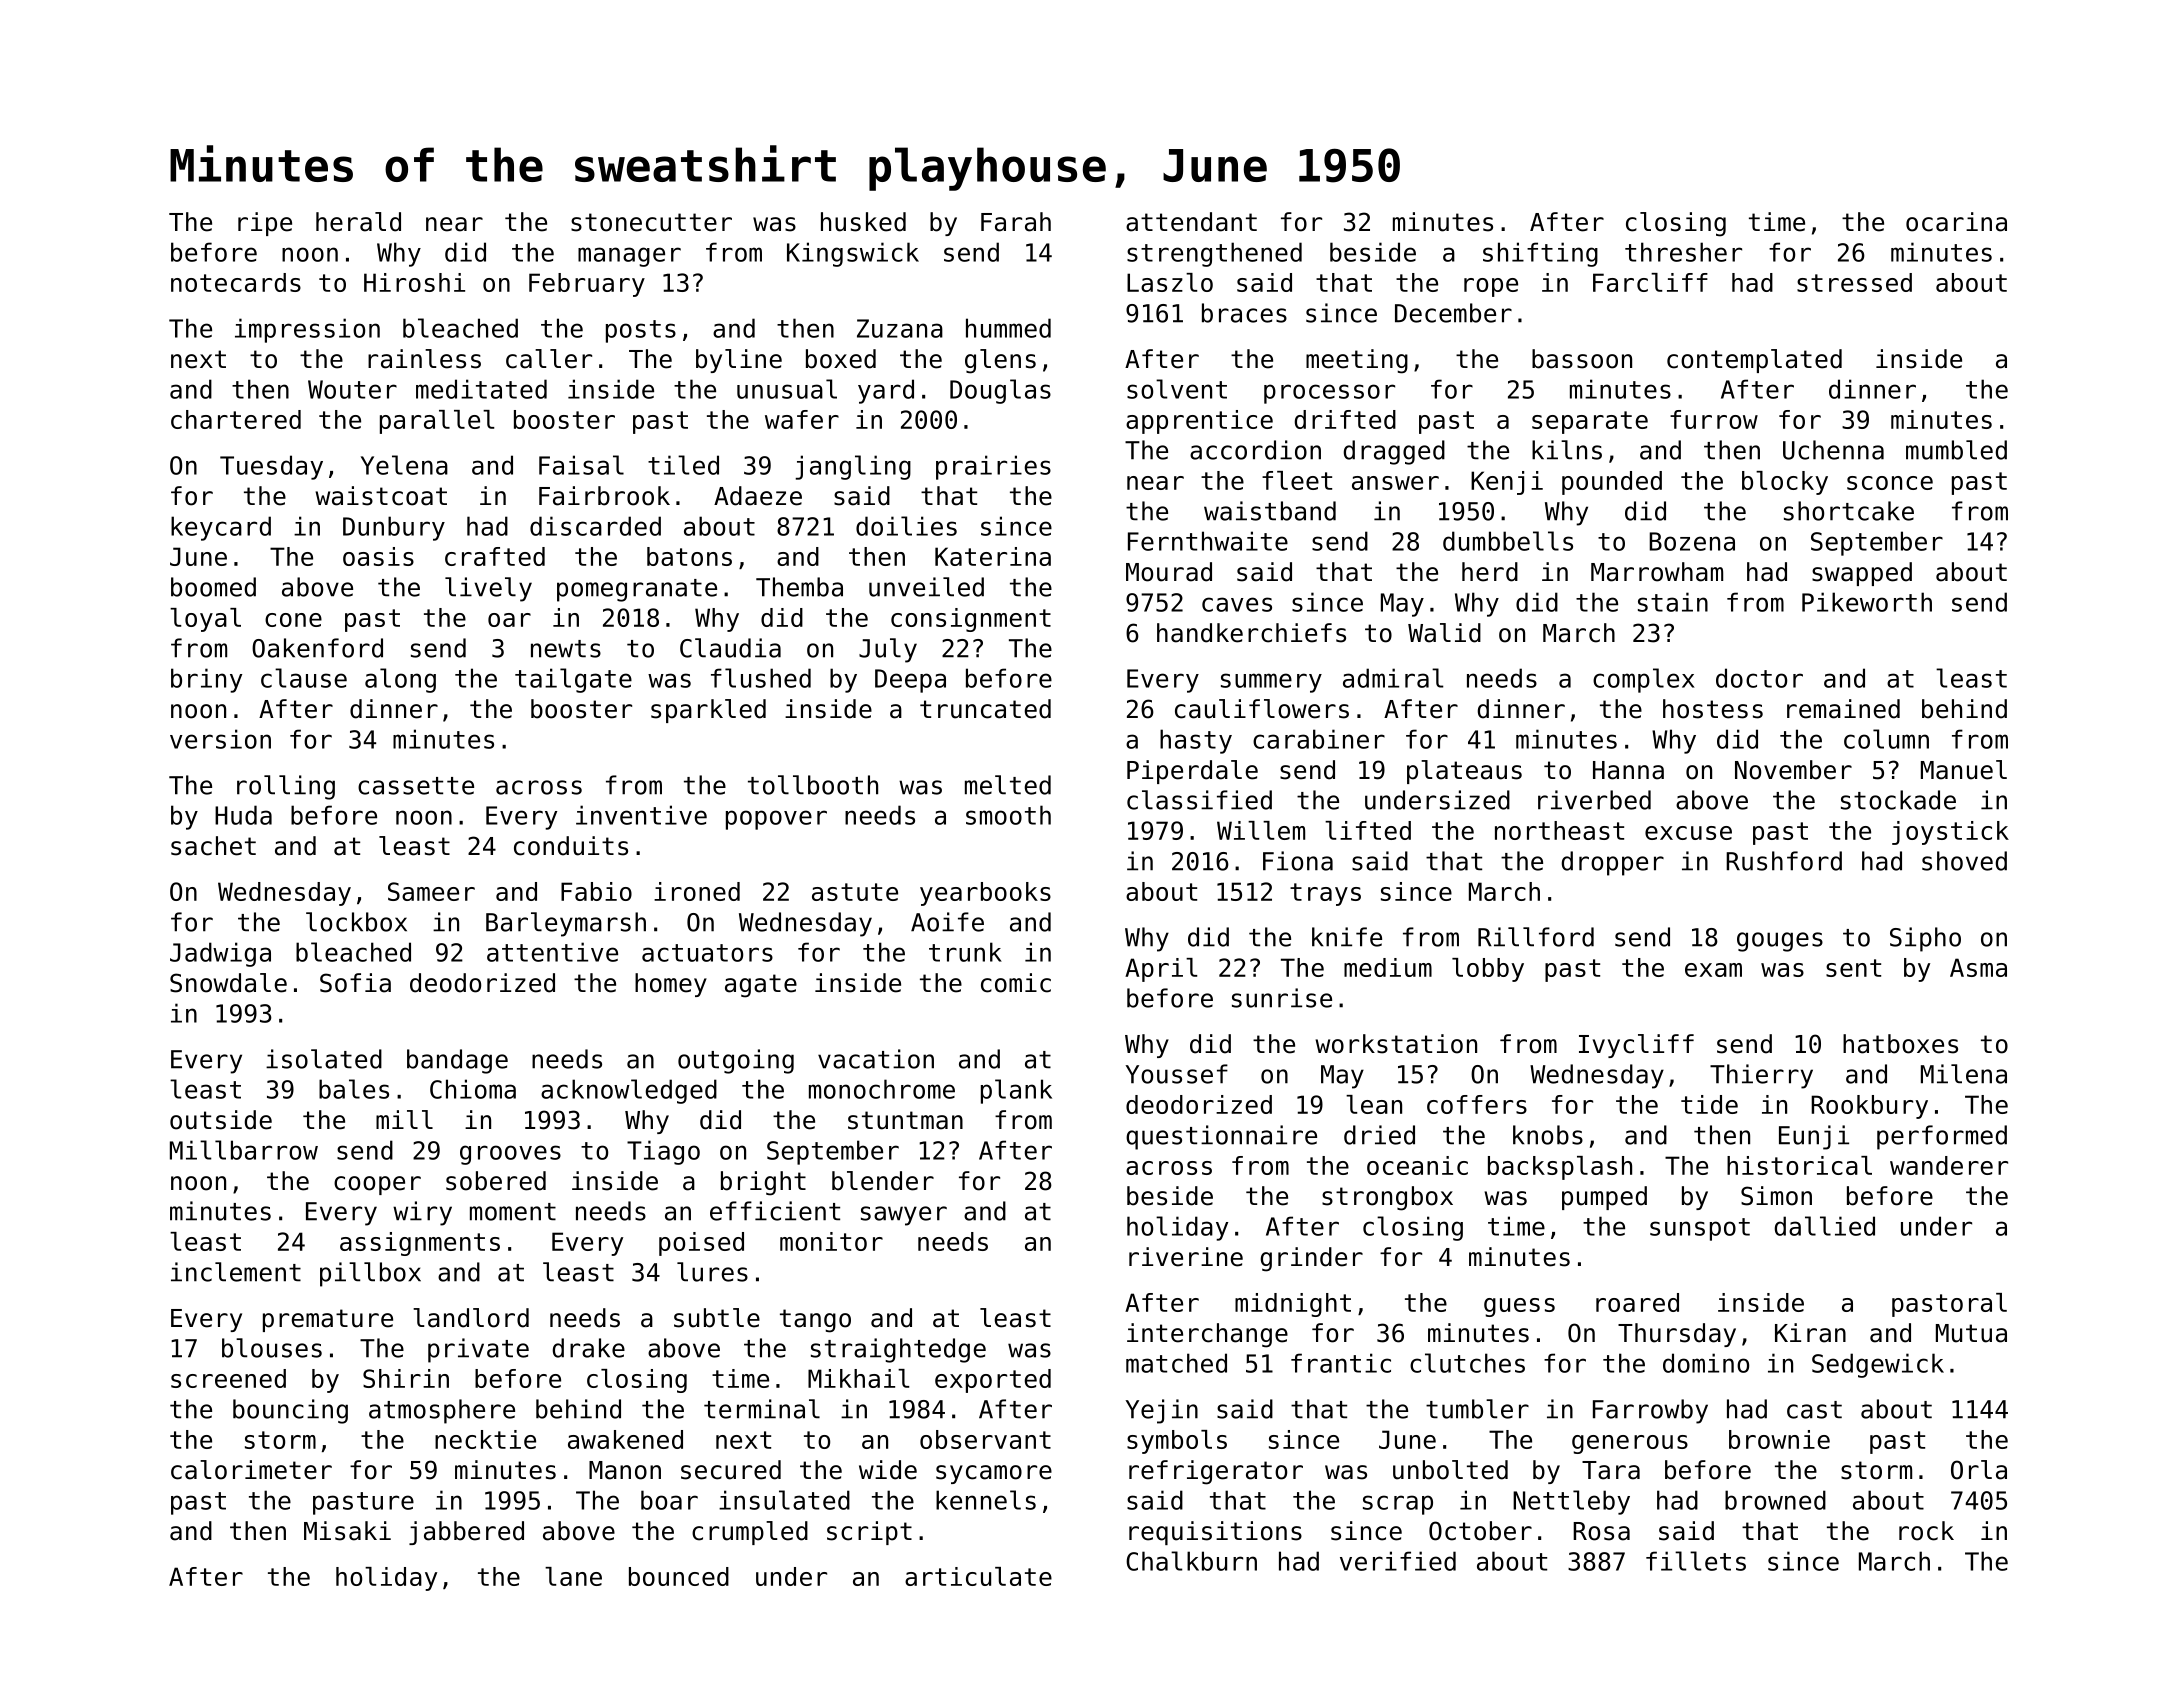 Image resolution: width=2178 pixels, height=1683 pixels. What do you see at coordinates (1582, 359) in the image?
I see `bassoon` at bounding box center [1582, 359].
